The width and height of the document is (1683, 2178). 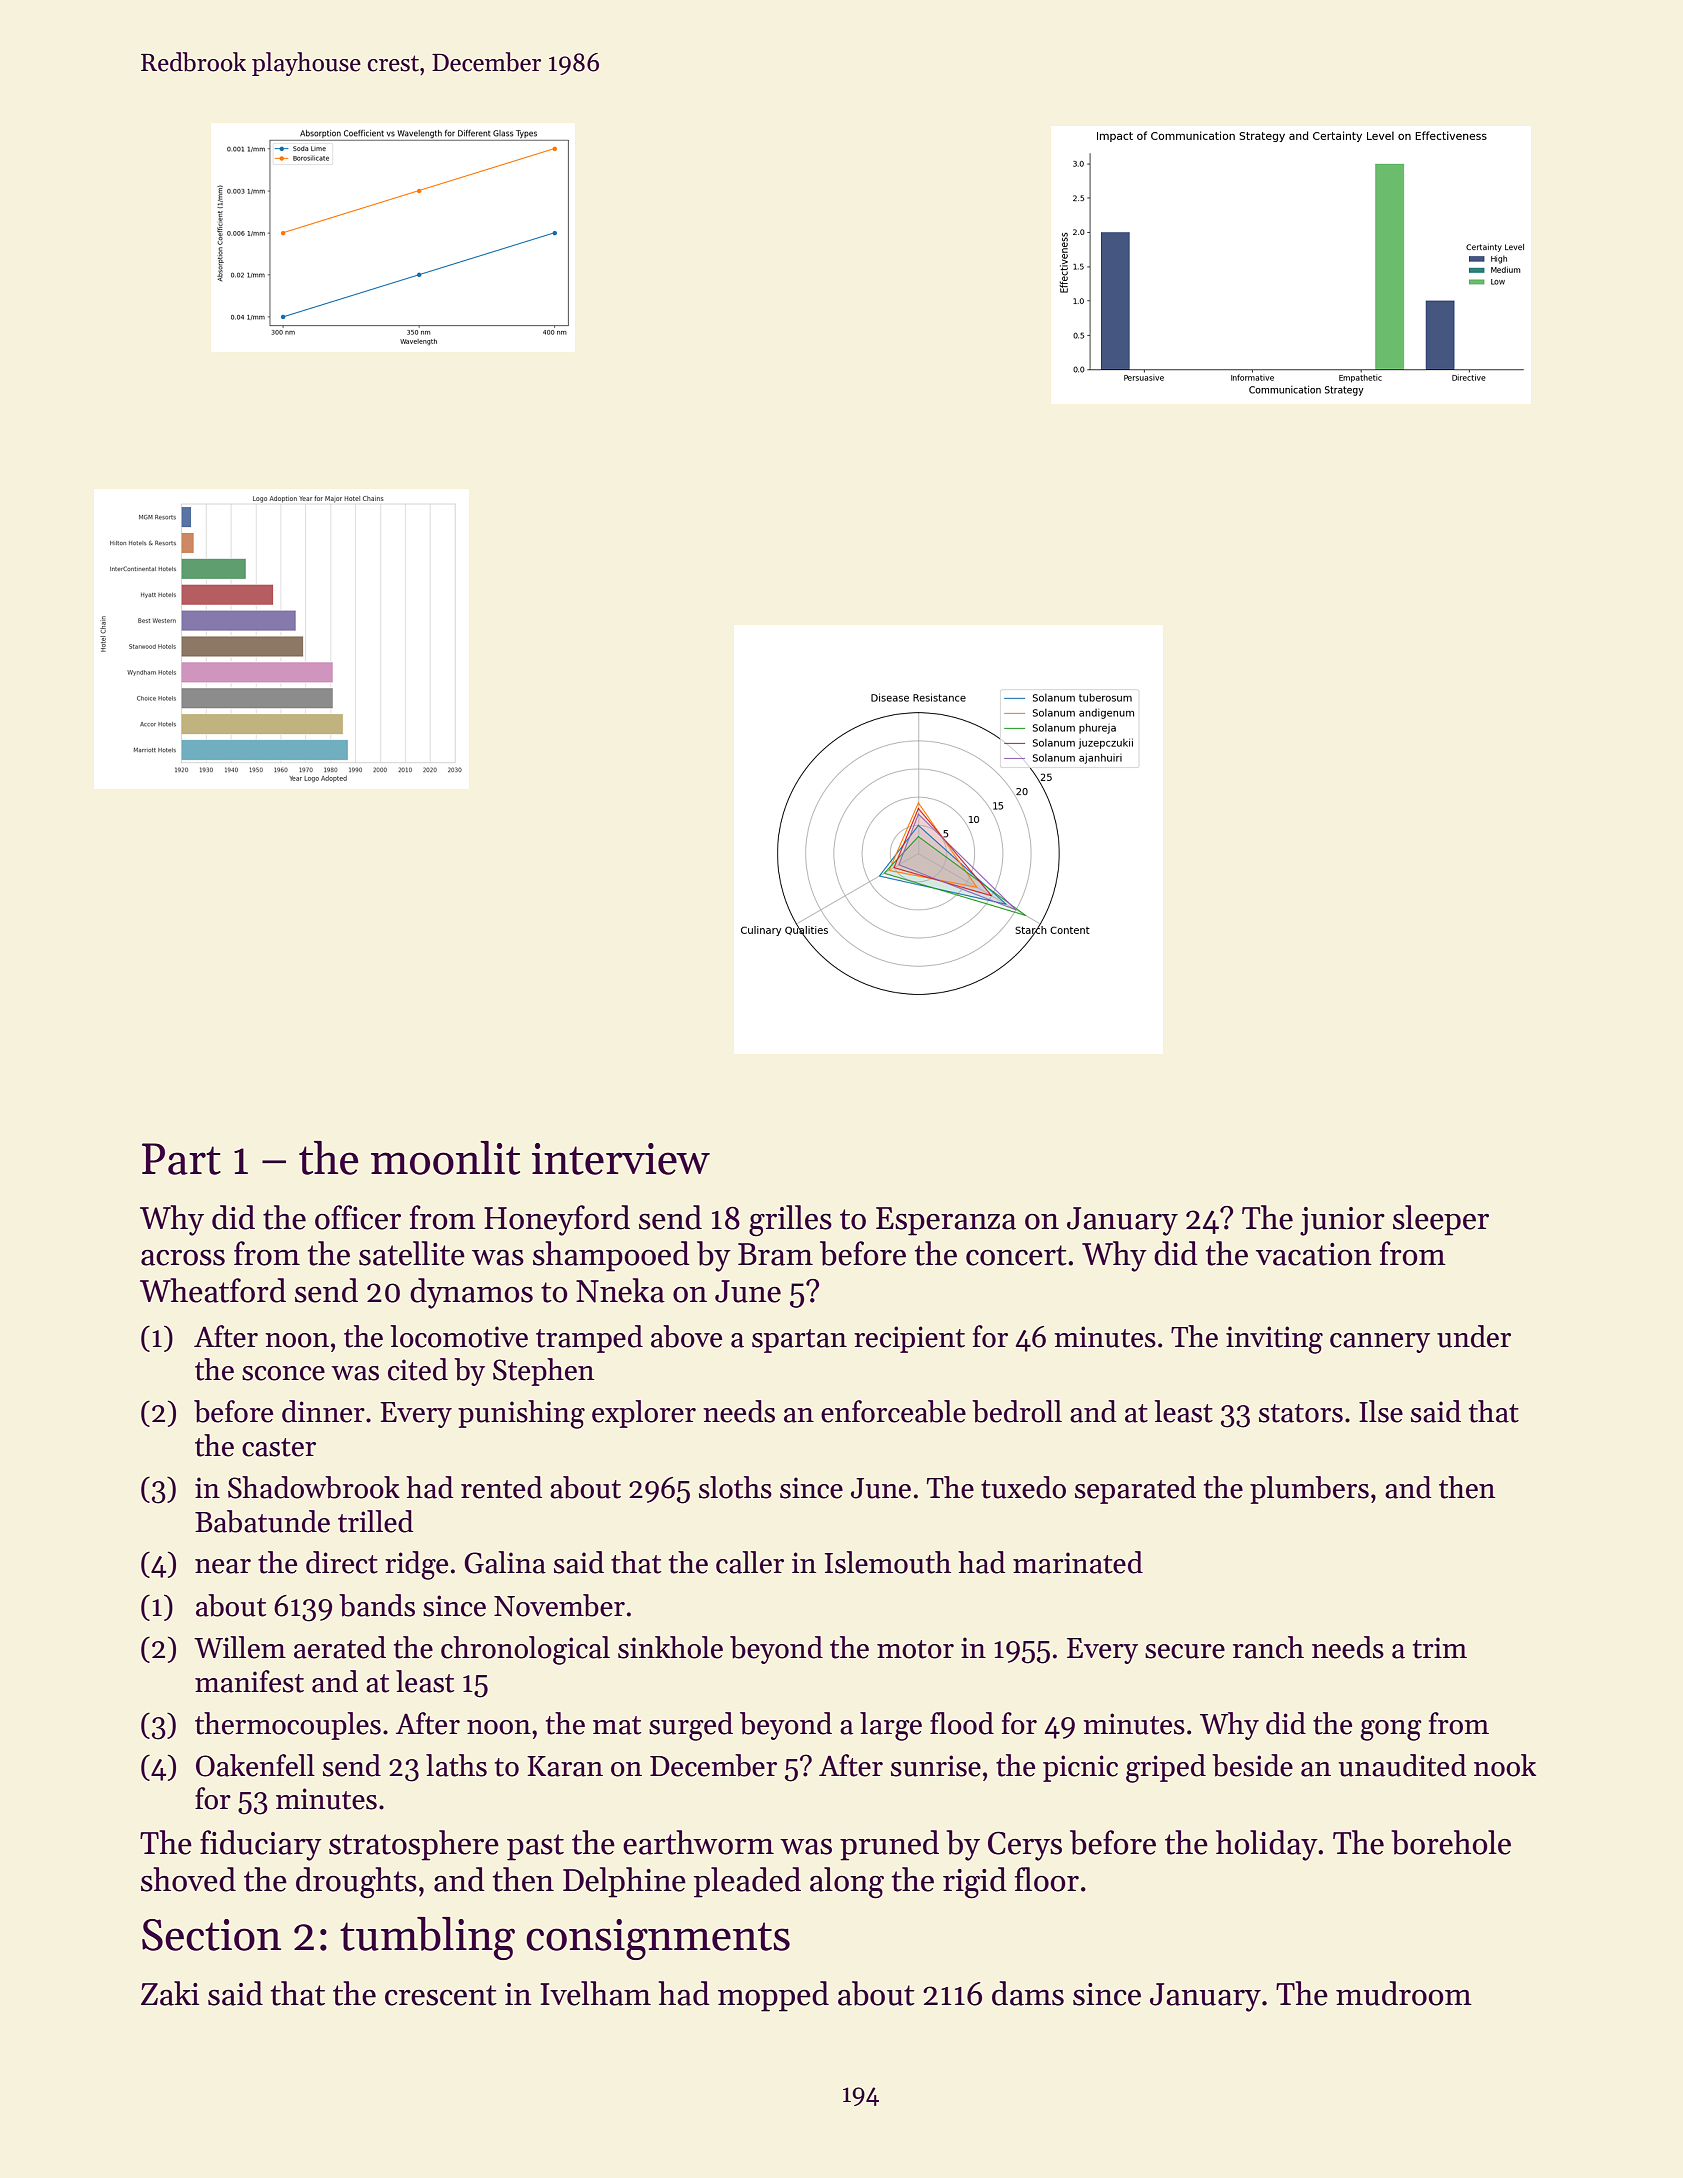 I want to click on sleeper, so click(x=1441, y=1220).
